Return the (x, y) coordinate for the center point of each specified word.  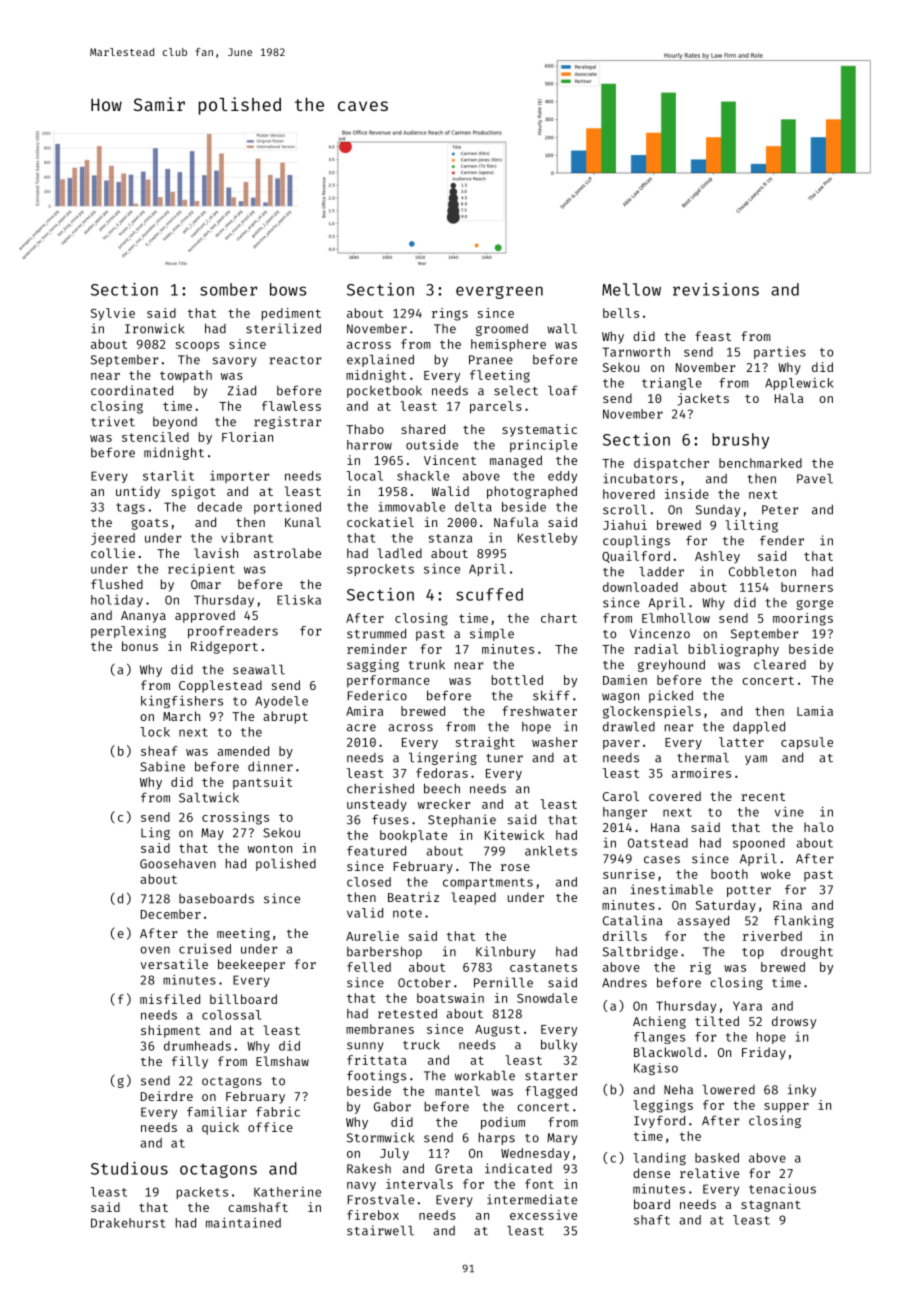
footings (376, 1076)
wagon (620, 698)
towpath (186, 376)
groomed (502, 330)
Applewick (799, 384)
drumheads (197, 1046)
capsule (807, 743)
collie (113, 553)
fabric (278, 1111)
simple (492, 634)
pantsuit (262, 783)
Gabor (392, 1106)
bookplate (413, 836)
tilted (717, 1021)
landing (659, 1158)
